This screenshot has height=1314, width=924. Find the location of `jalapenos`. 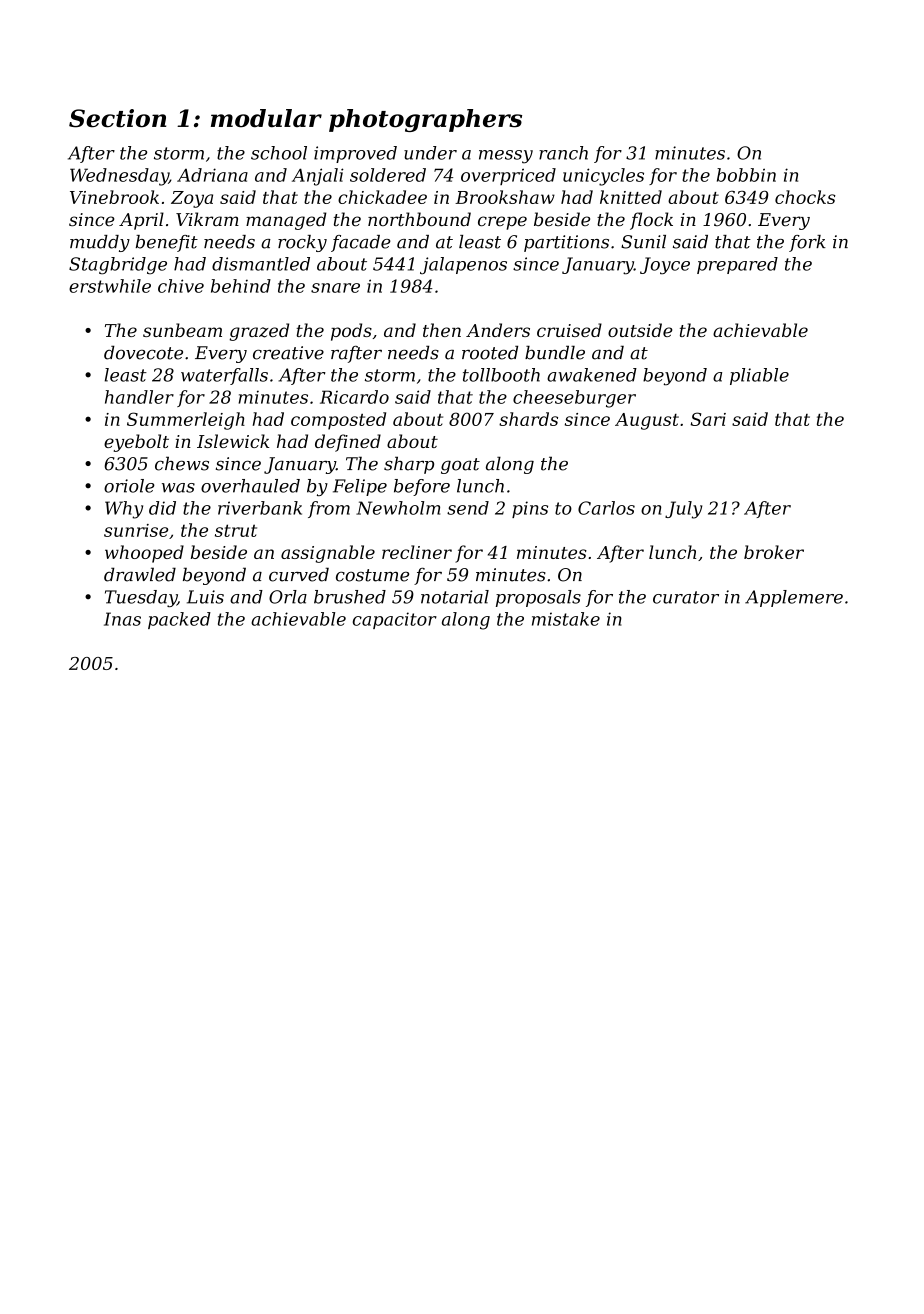

jalapenos is located at coordinates (463, 265).
